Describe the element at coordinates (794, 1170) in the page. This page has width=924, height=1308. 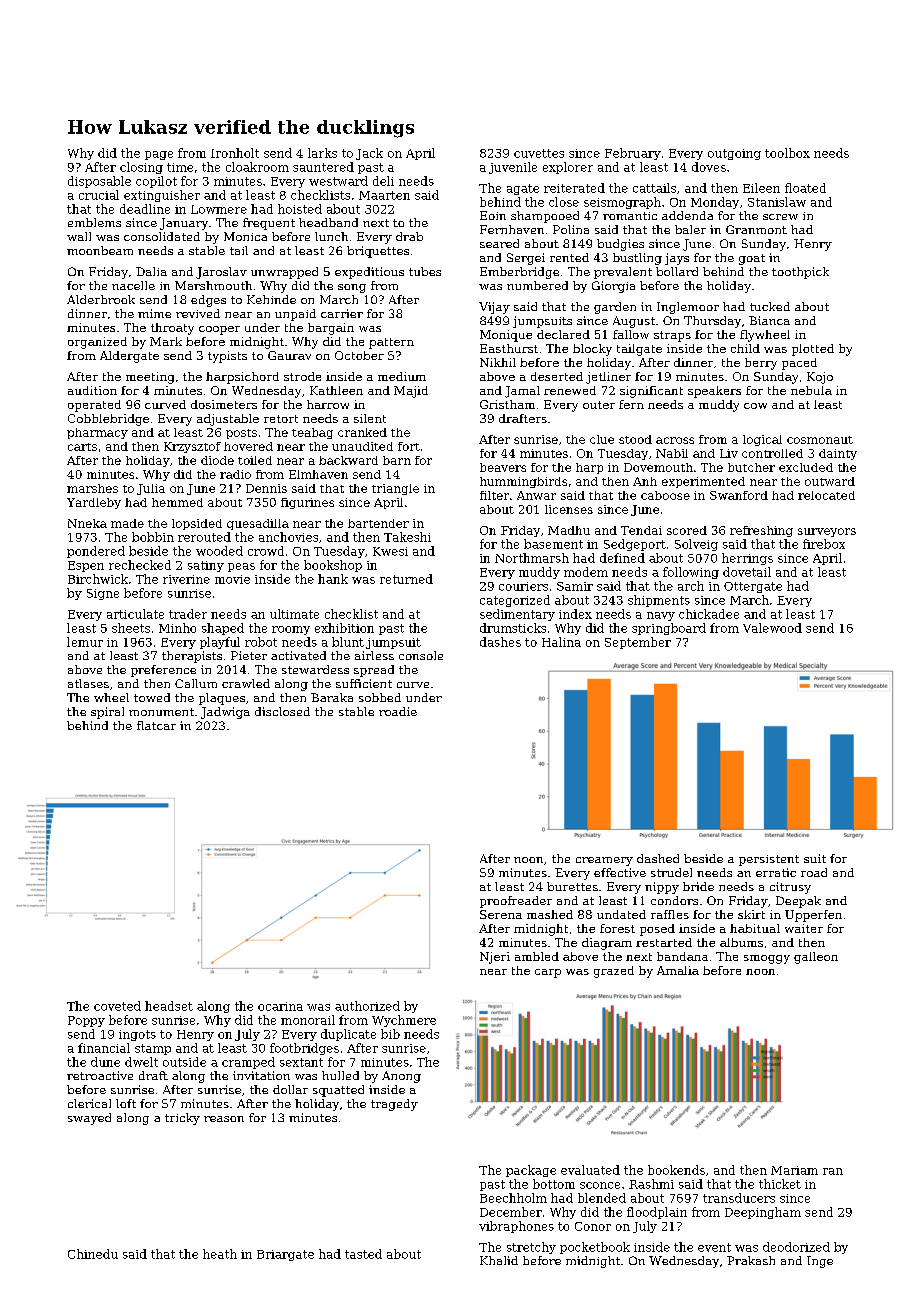
I see `Mariam` at that location.
